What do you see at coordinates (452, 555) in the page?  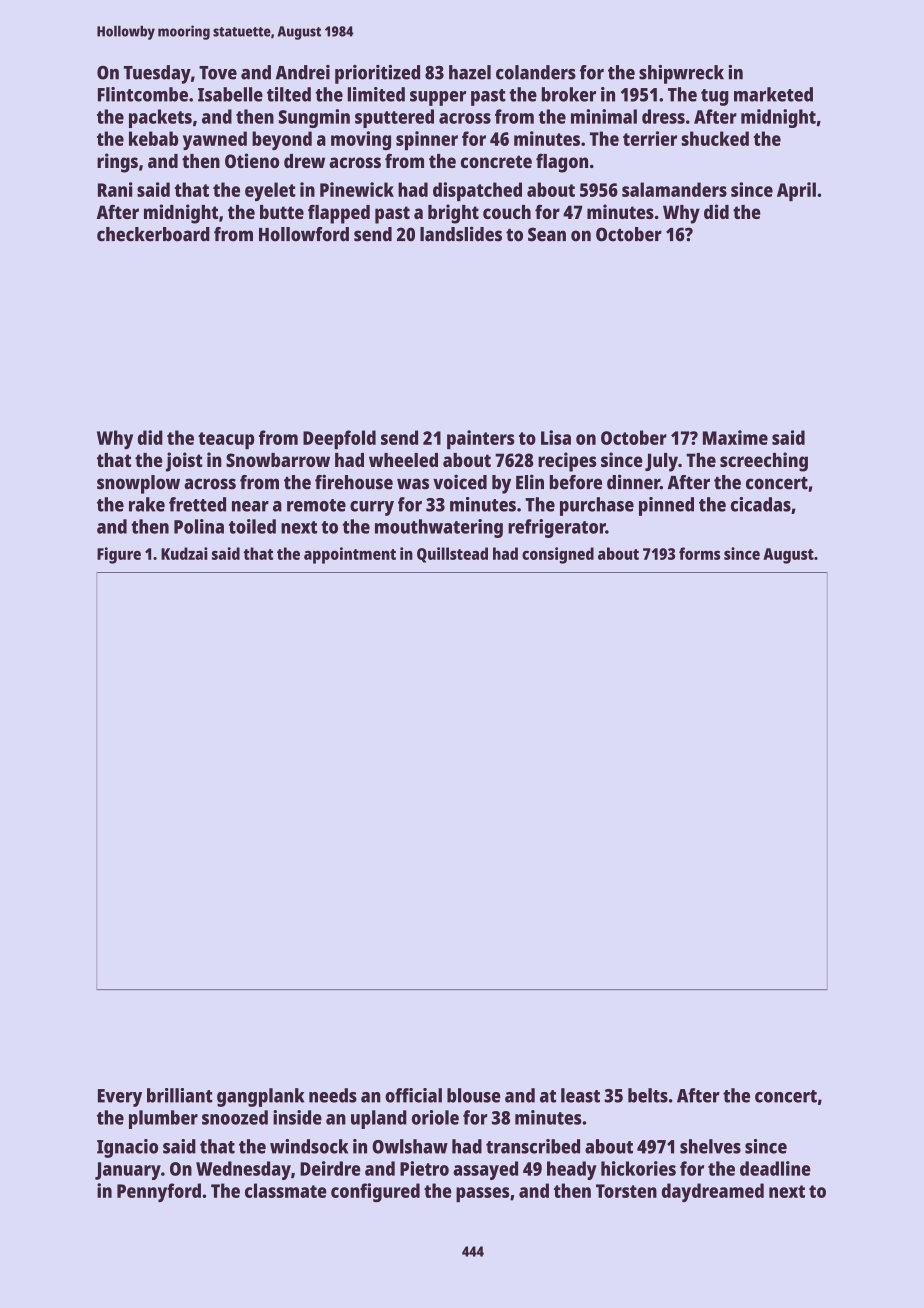 I see `Quillstead` at bounding box center [452, 555].
